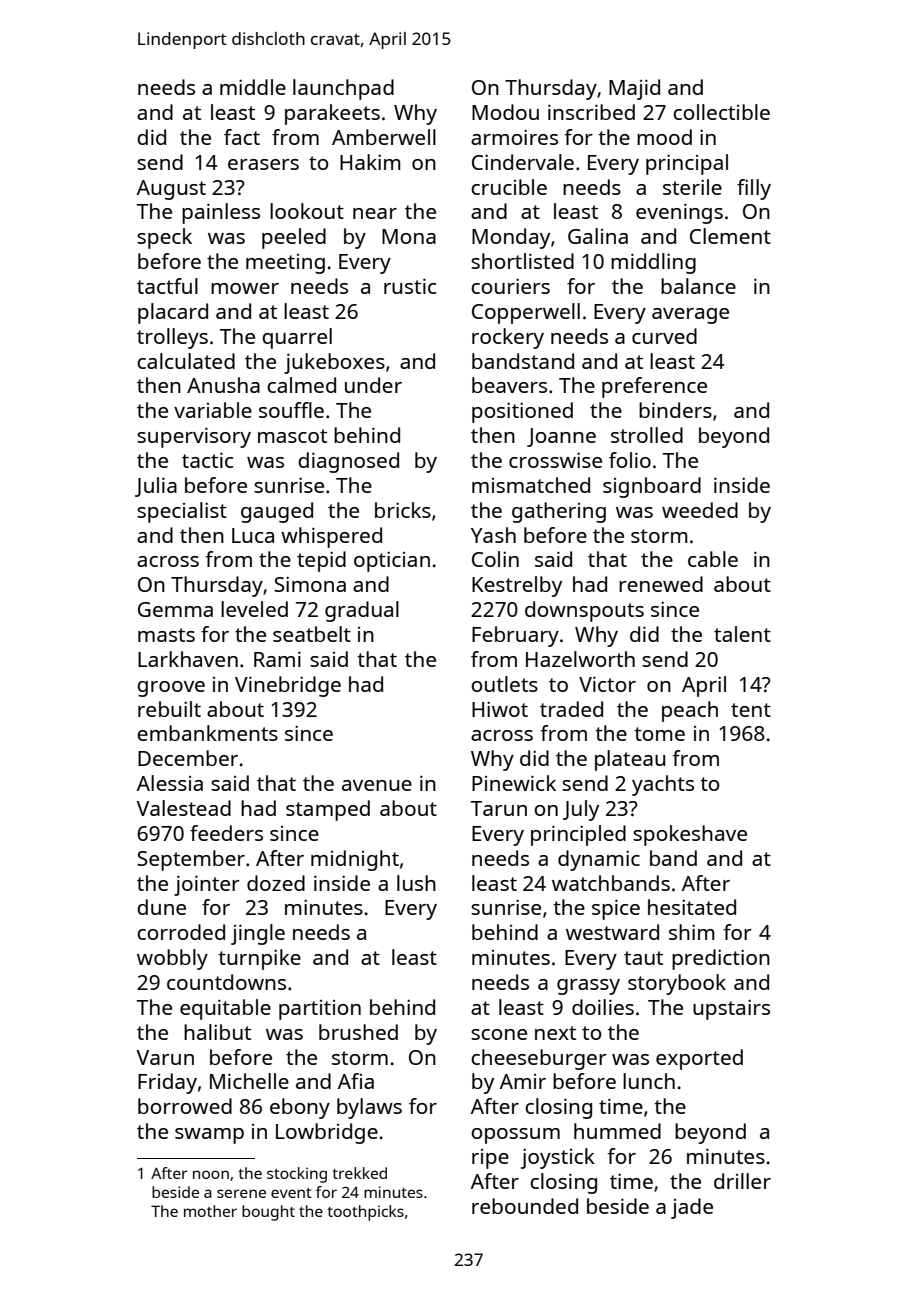 Image resolution: width=908 pixels, height=1316 pixels. Describe the element at coordinates (207, 460) in the screenshot. I see `tactic` at that location.
